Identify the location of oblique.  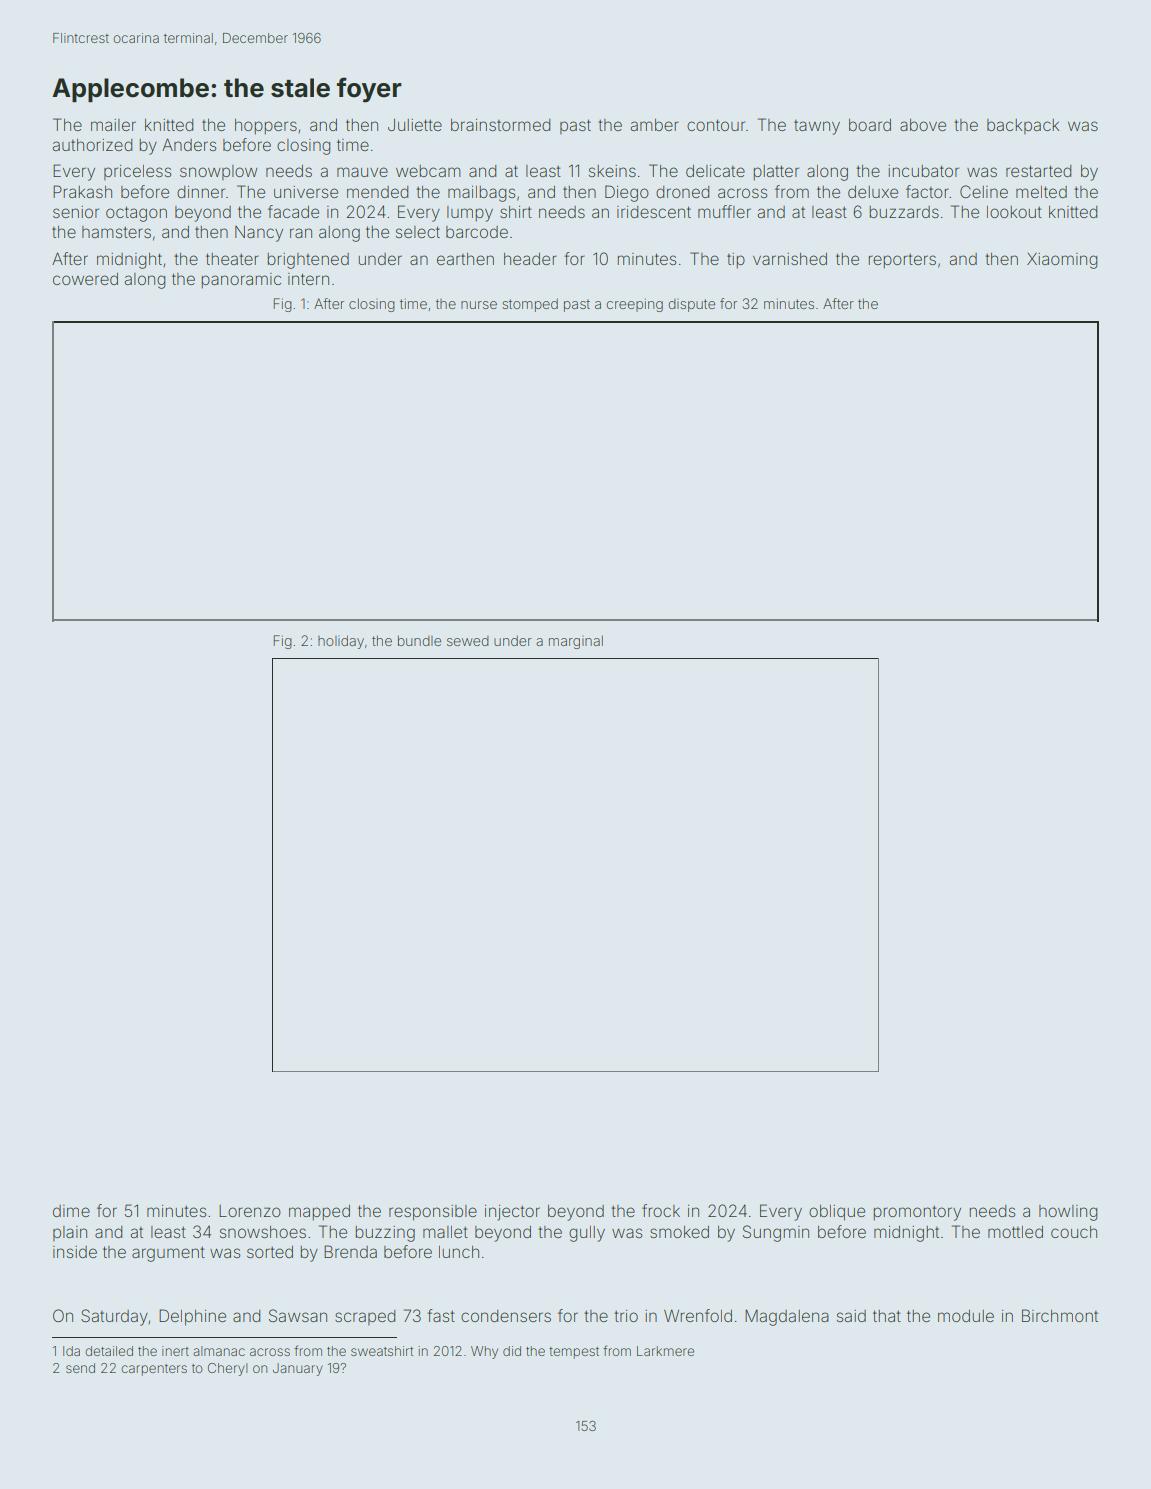
(837, 1213).
